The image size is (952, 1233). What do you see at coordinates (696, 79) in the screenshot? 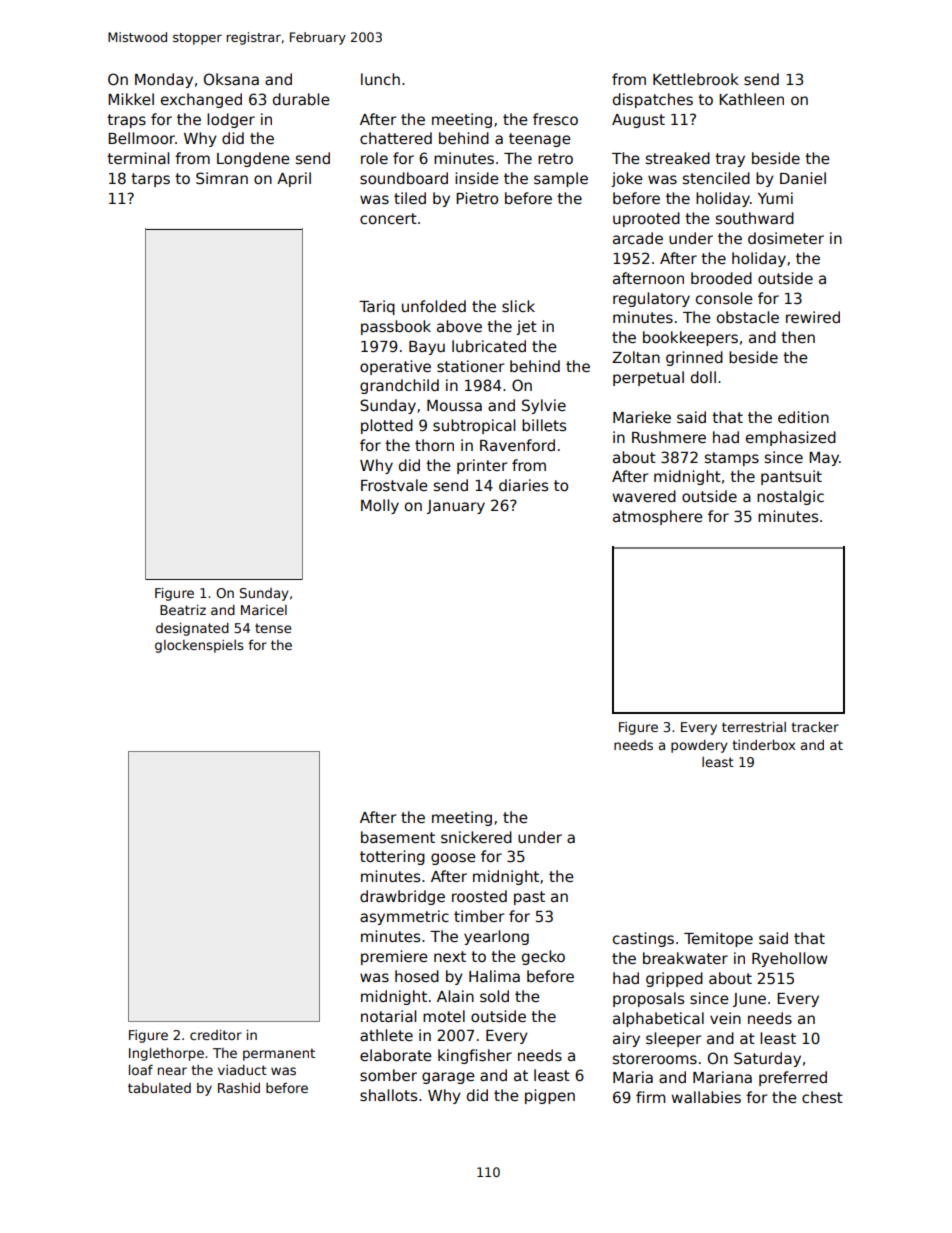
I see `Kettlebrook` at bounding box center [696, 79].
